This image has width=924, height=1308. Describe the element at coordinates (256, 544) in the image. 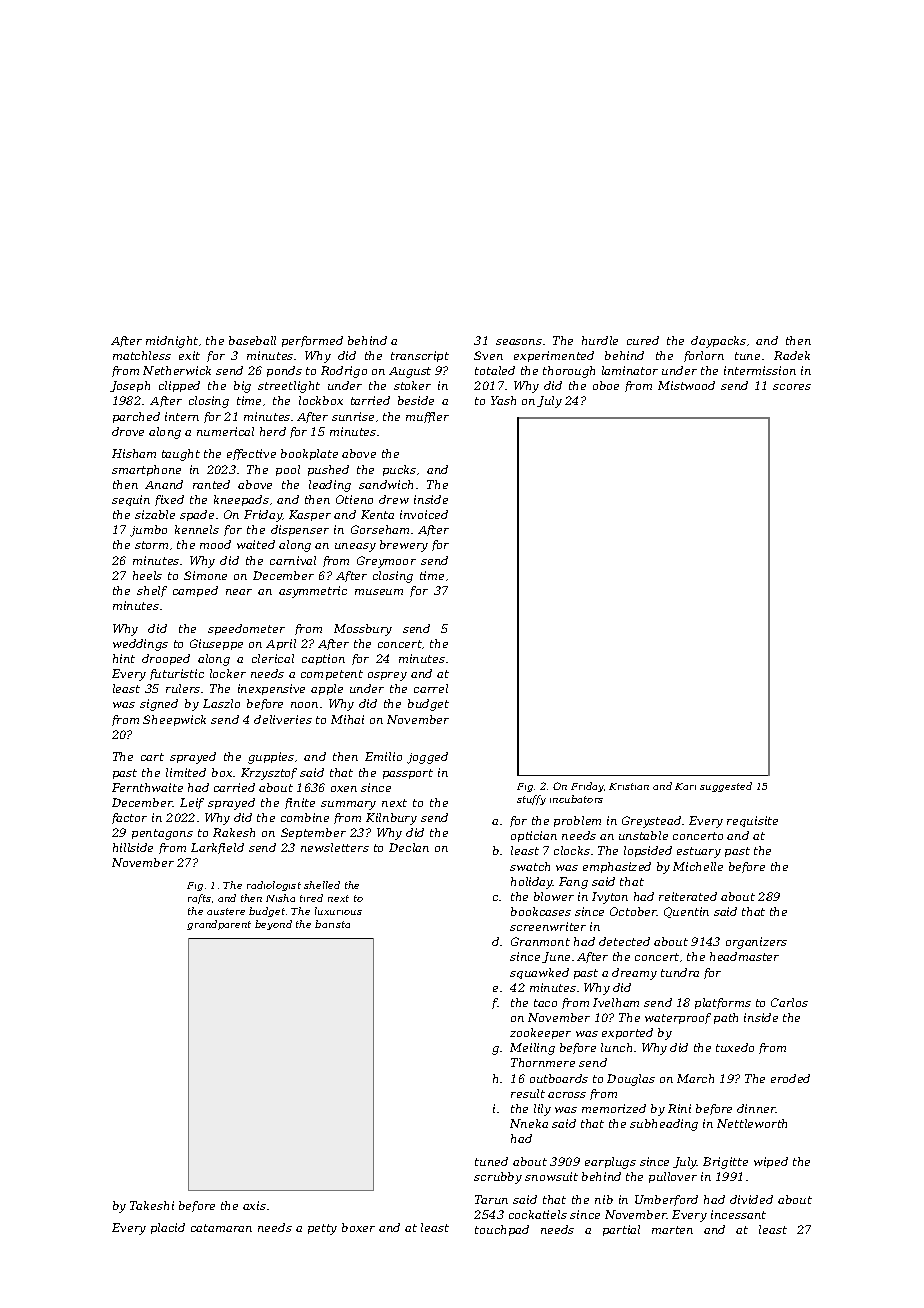

I see `waited` at that location.
